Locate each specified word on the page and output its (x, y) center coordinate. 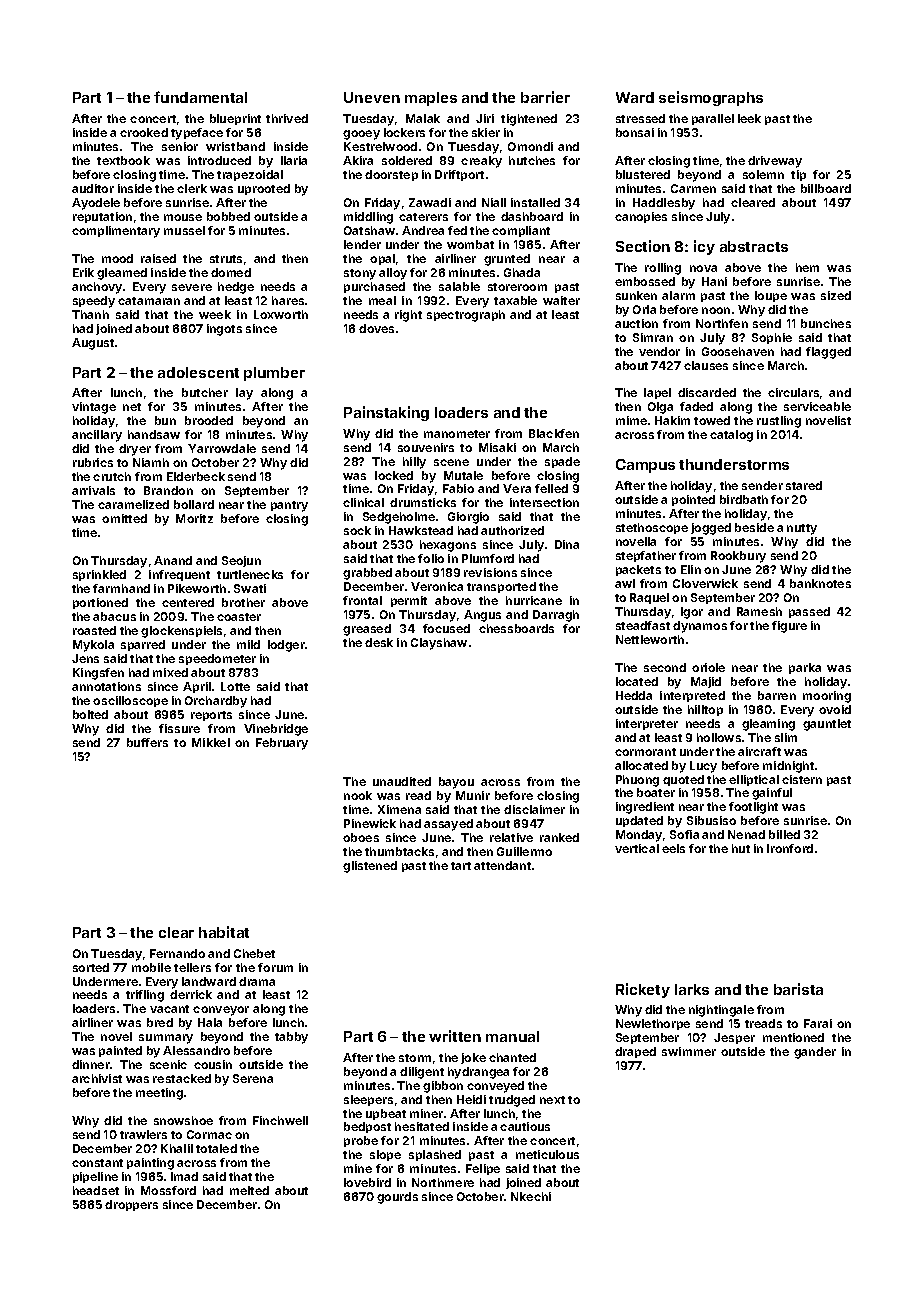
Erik (83, 272)
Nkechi (531, 1196)
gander (815, 1053)
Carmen (693, 188)
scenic (168, 1064)
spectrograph (466, 316)
